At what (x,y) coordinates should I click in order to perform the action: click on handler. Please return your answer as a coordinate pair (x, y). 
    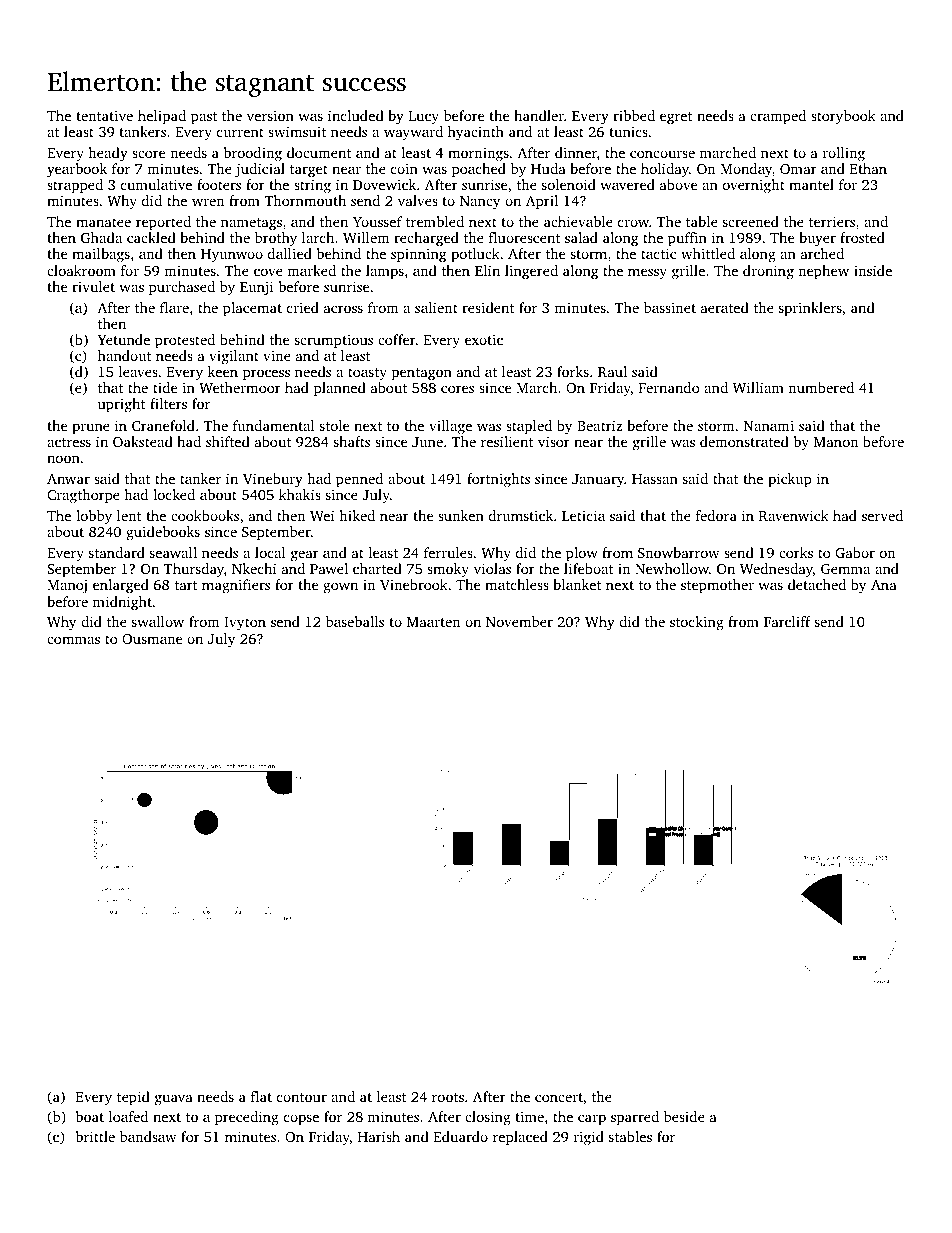
    Looking at the image, I should click on (539, 115).
